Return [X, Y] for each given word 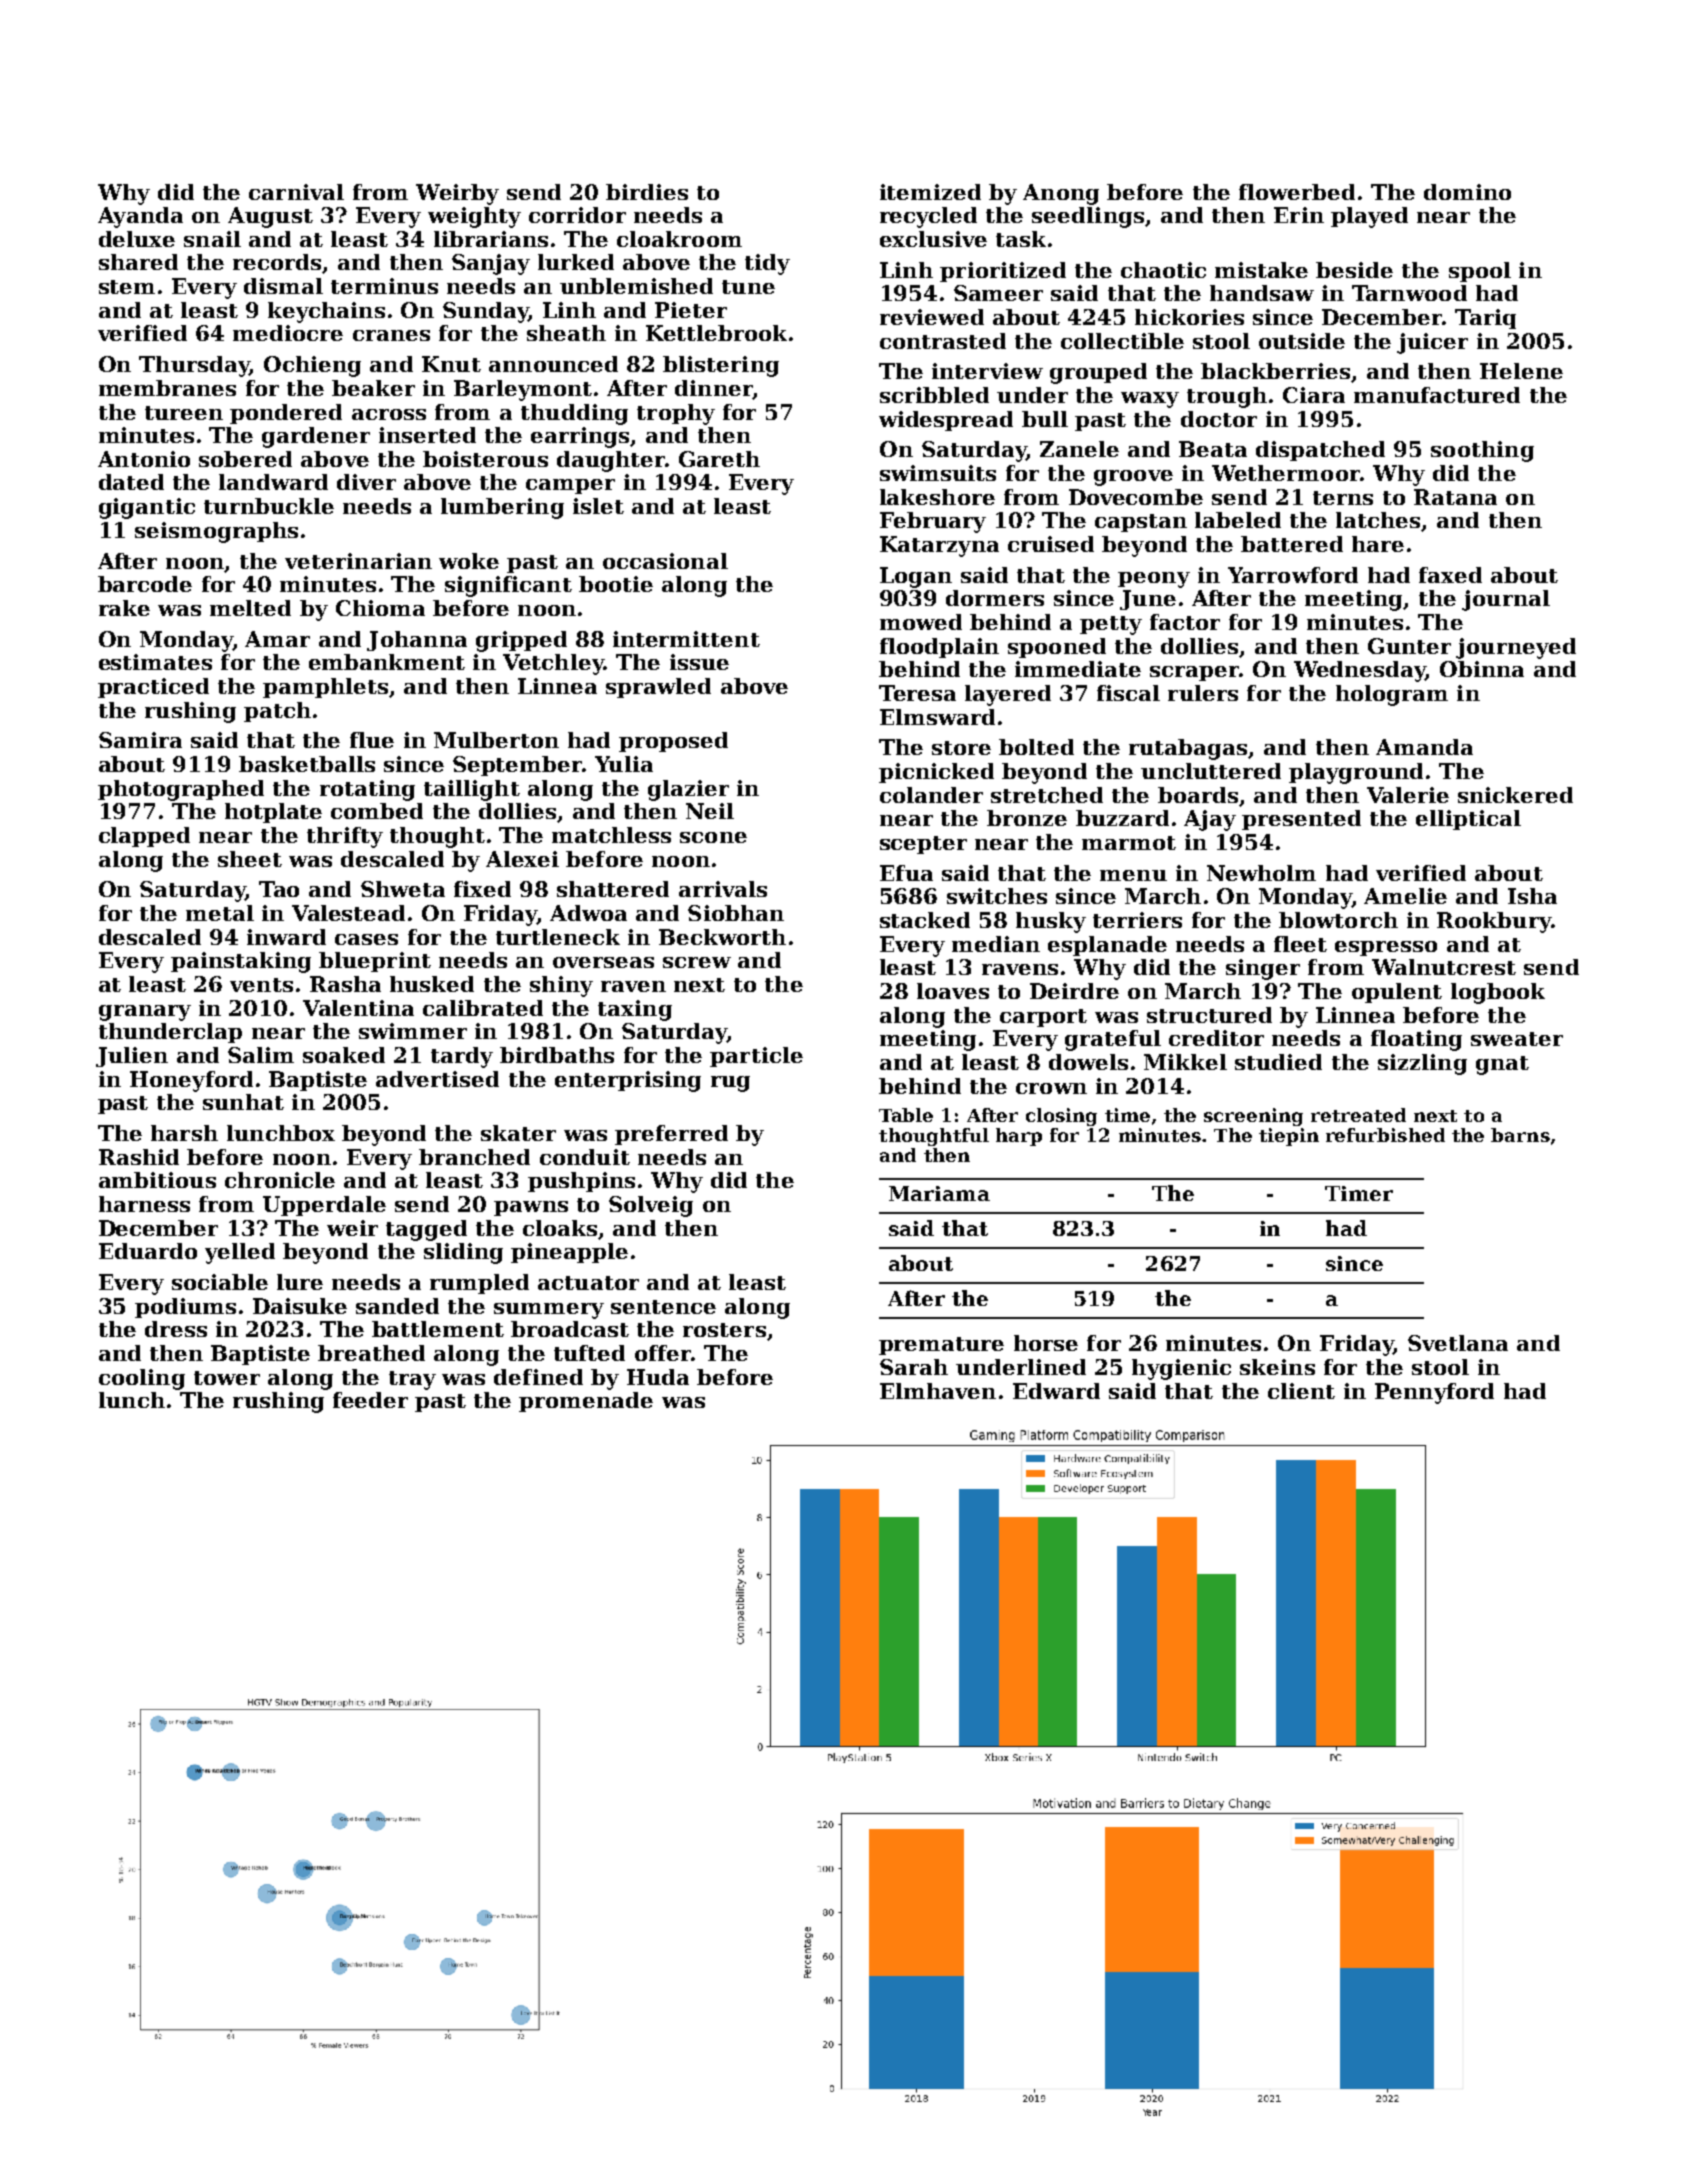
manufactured [1437, 395]
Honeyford [191, 1081]
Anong [1061, 194]
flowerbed [1297, 192]
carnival [296, 192]
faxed [1450, 575]
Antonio [144, 459]
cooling [142, 1379]
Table [906, 1115]
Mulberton [496, 740]
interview [987, 371]
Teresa [917, 693]
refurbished [1385, 1135]
